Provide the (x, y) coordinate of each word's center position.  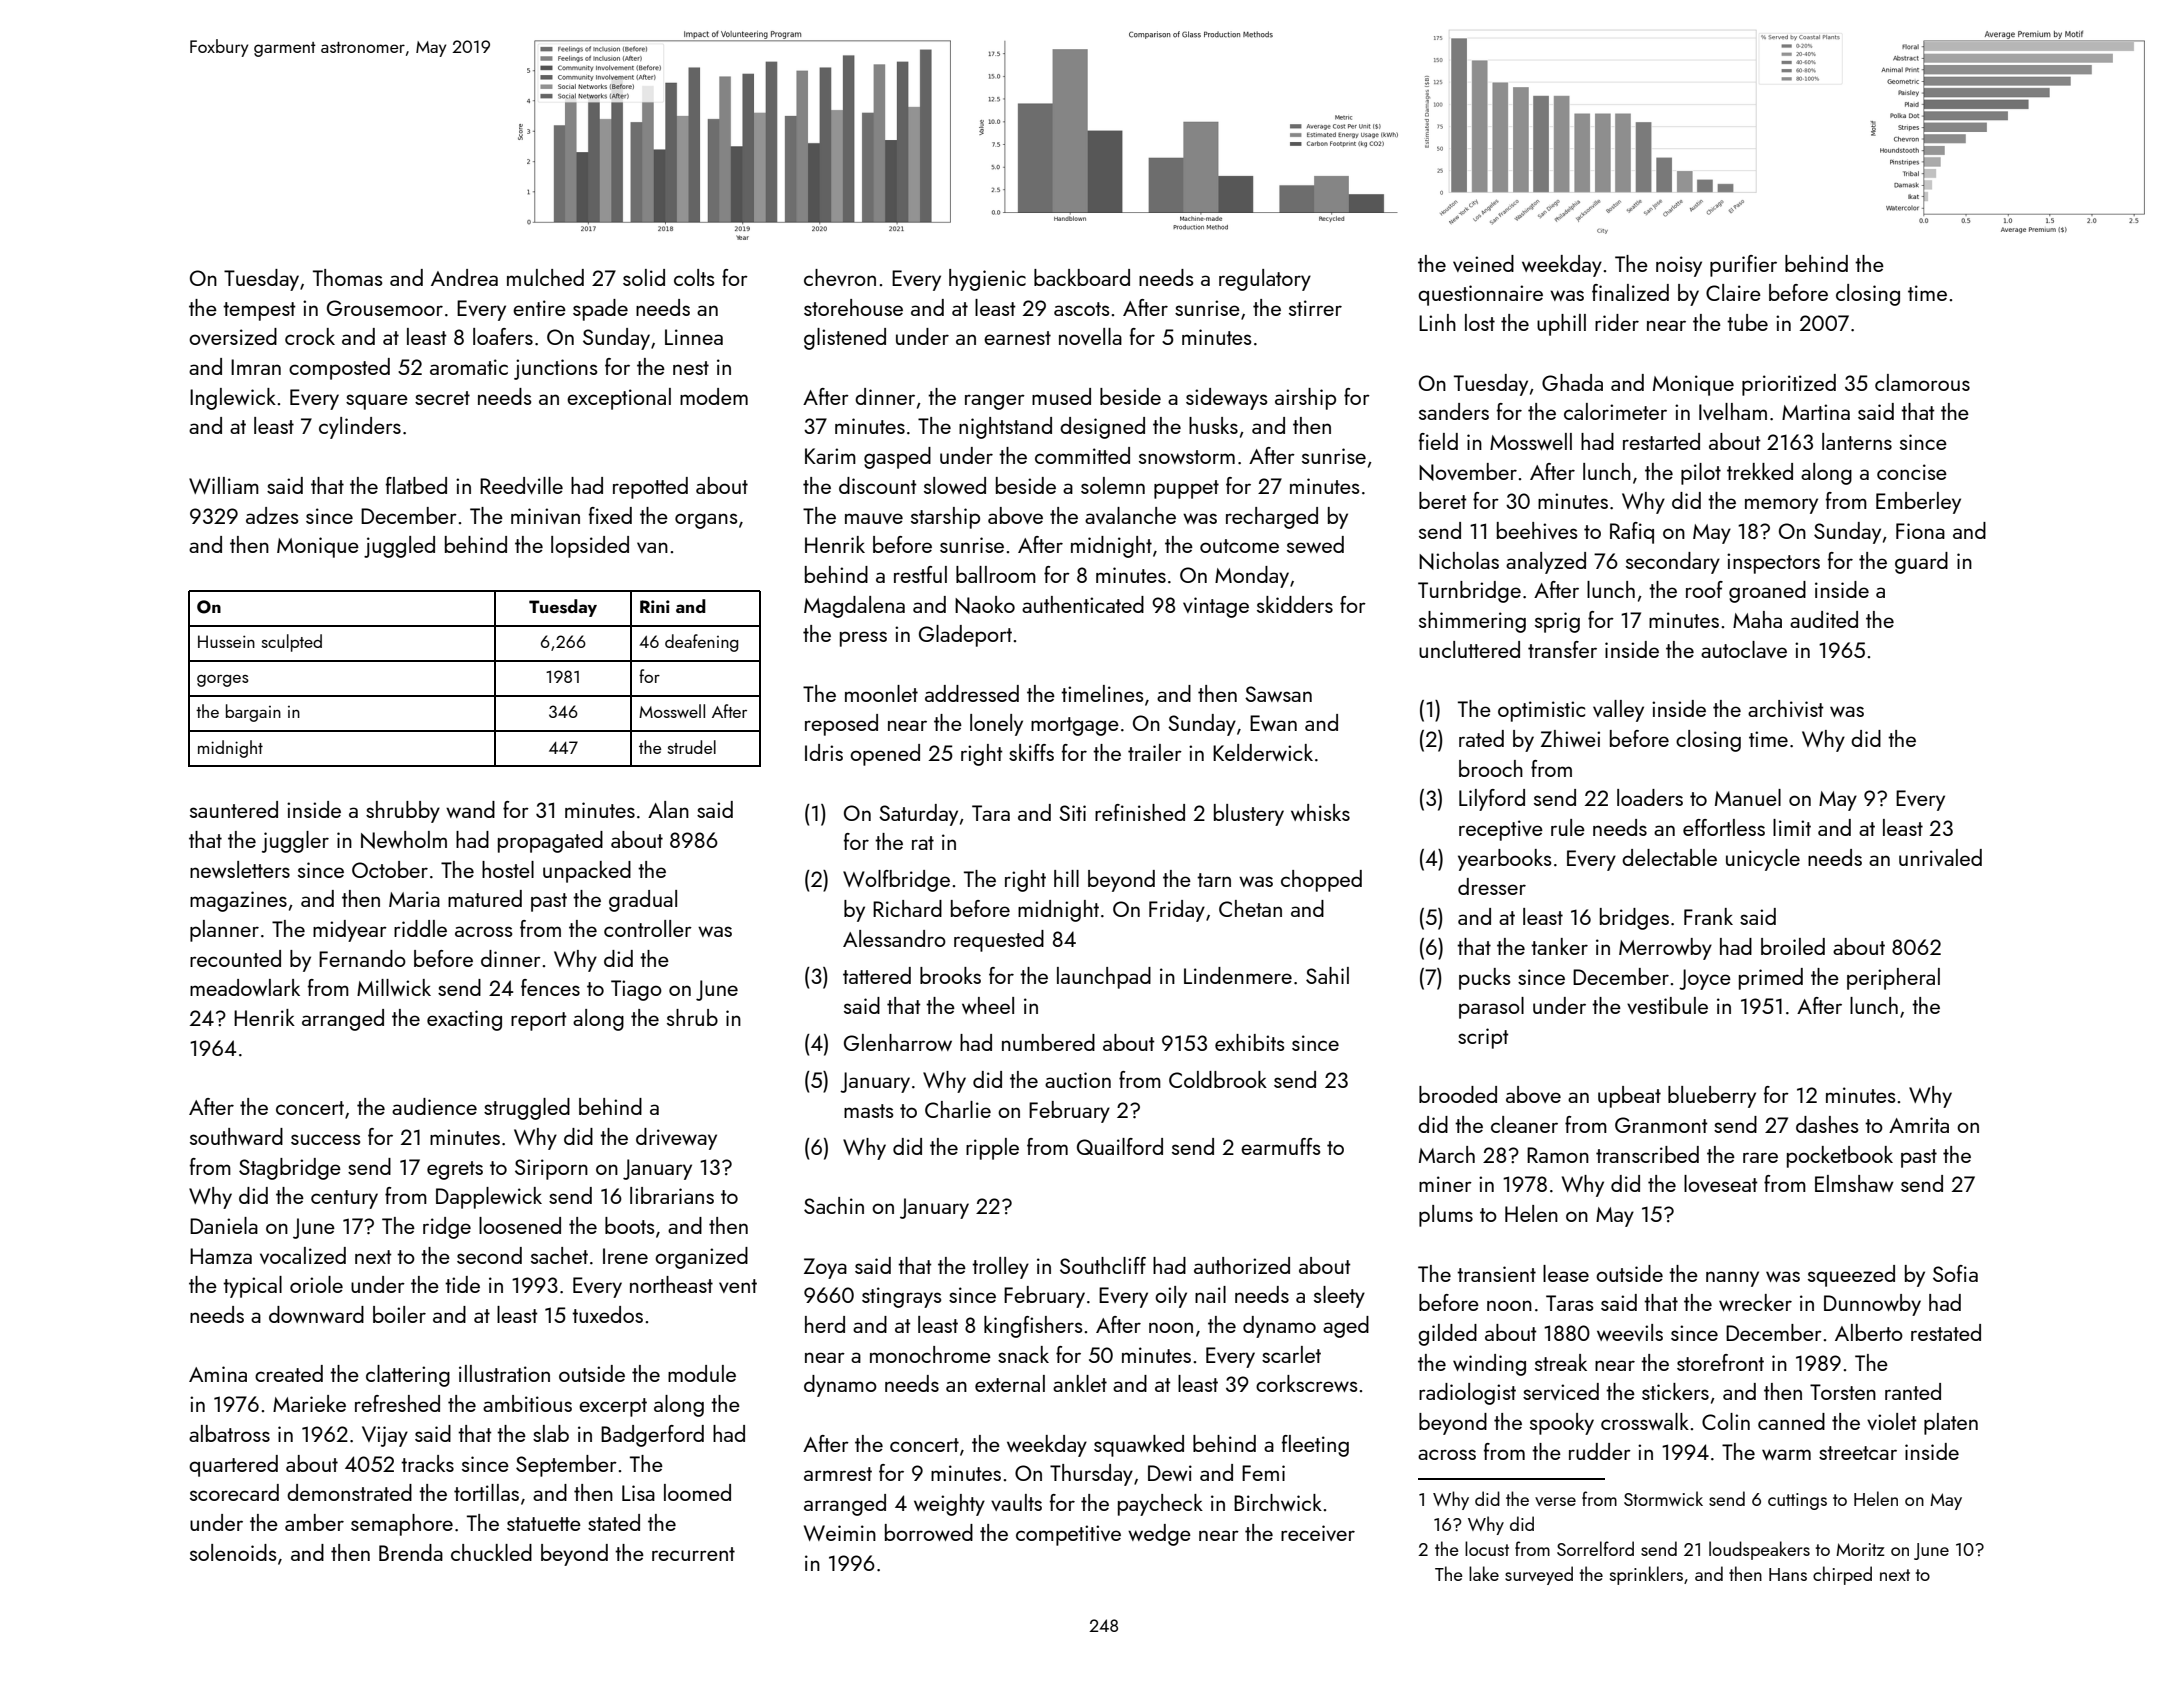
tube (1747, 322)
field (1438, 441)
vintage (1216, 607)
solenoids (233, 1552)
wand (470, 809)
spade (600, 310)
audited (1824, 619)
